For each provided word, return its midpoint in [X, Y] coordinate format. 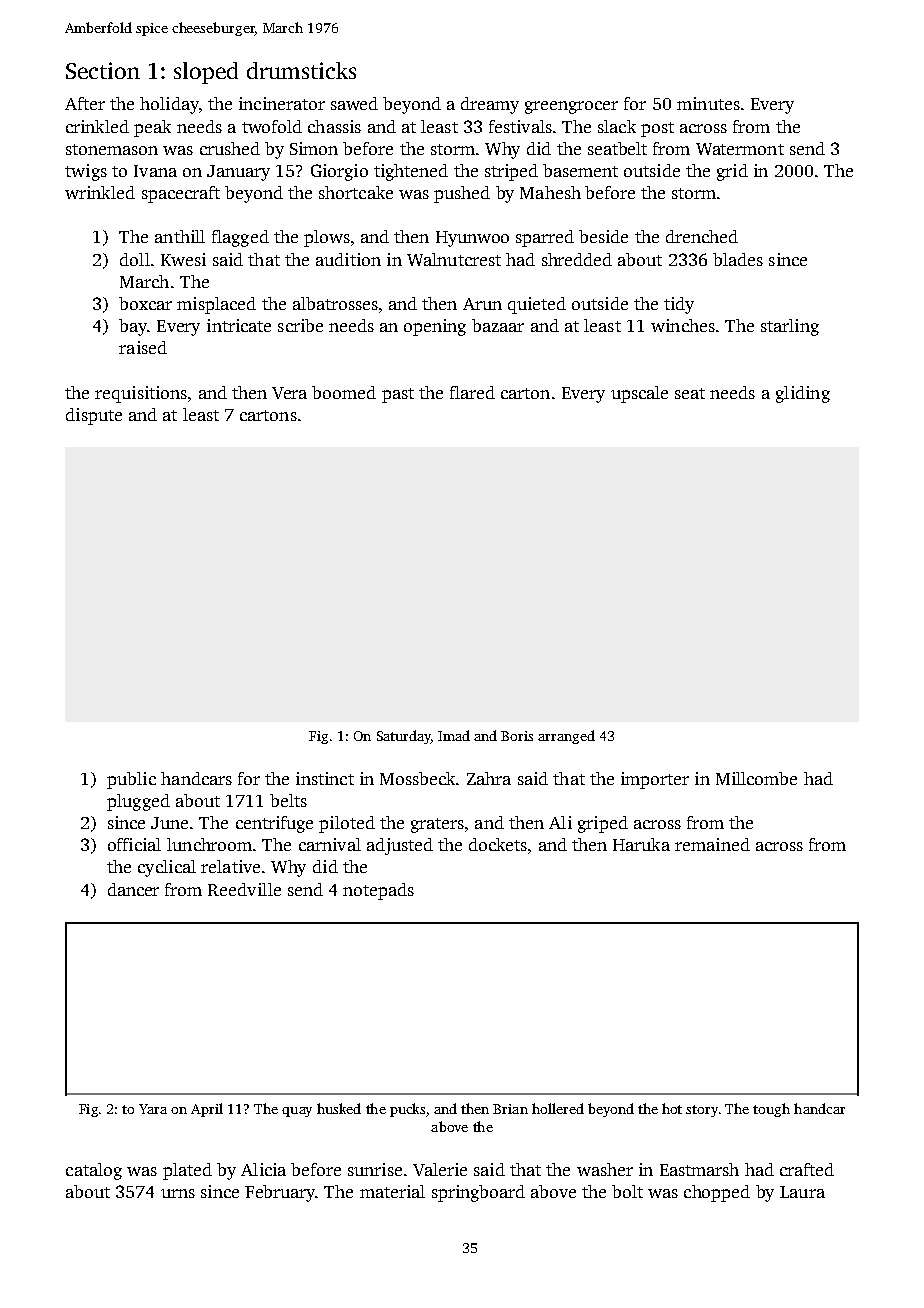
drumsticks [301, 70]
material [392, 1191]
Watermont [740, 149]
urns [178, 1193]
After [85, 103]
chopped [717, 1193]
